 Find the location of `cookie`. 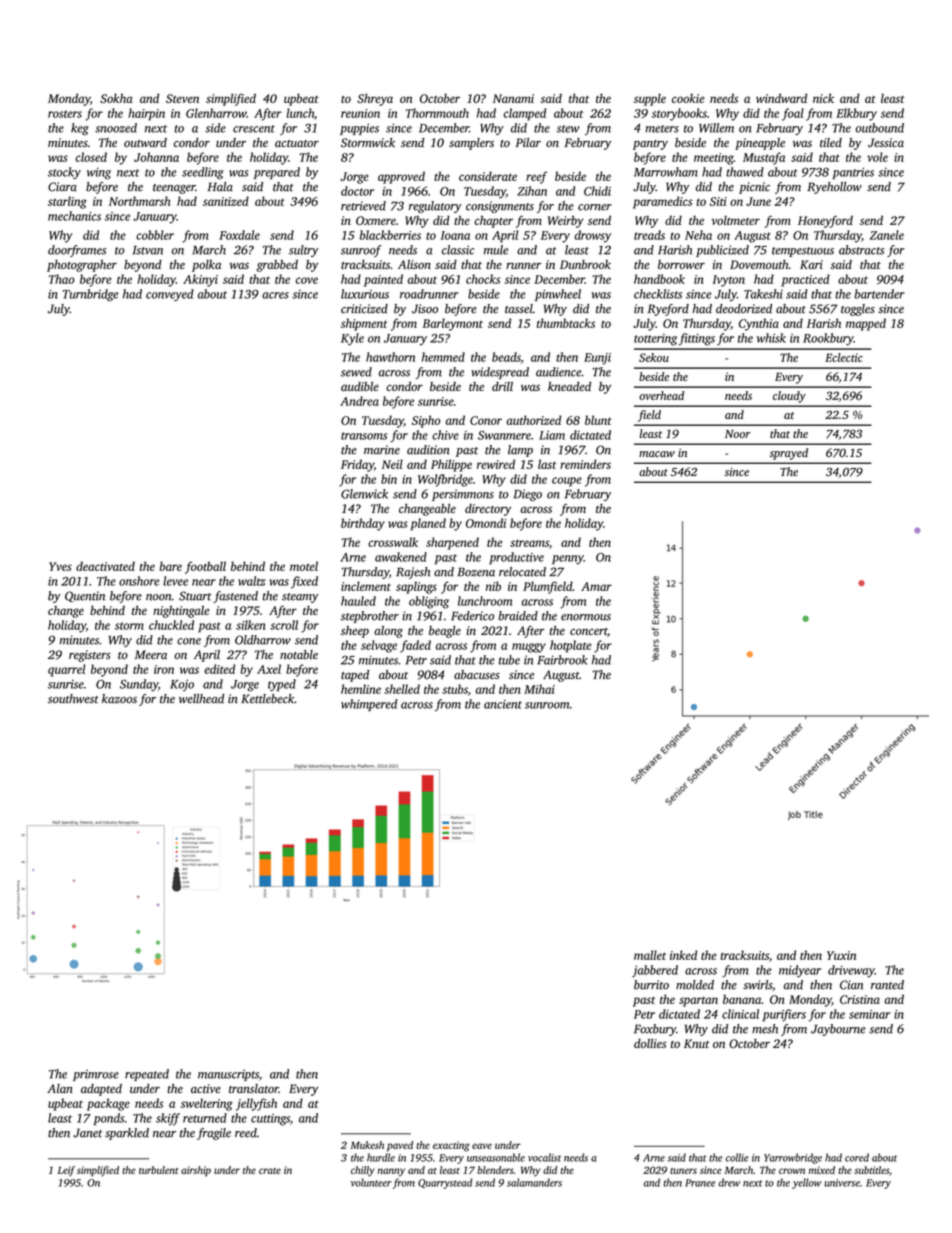

cookie is located at coordinates (688, 98).
